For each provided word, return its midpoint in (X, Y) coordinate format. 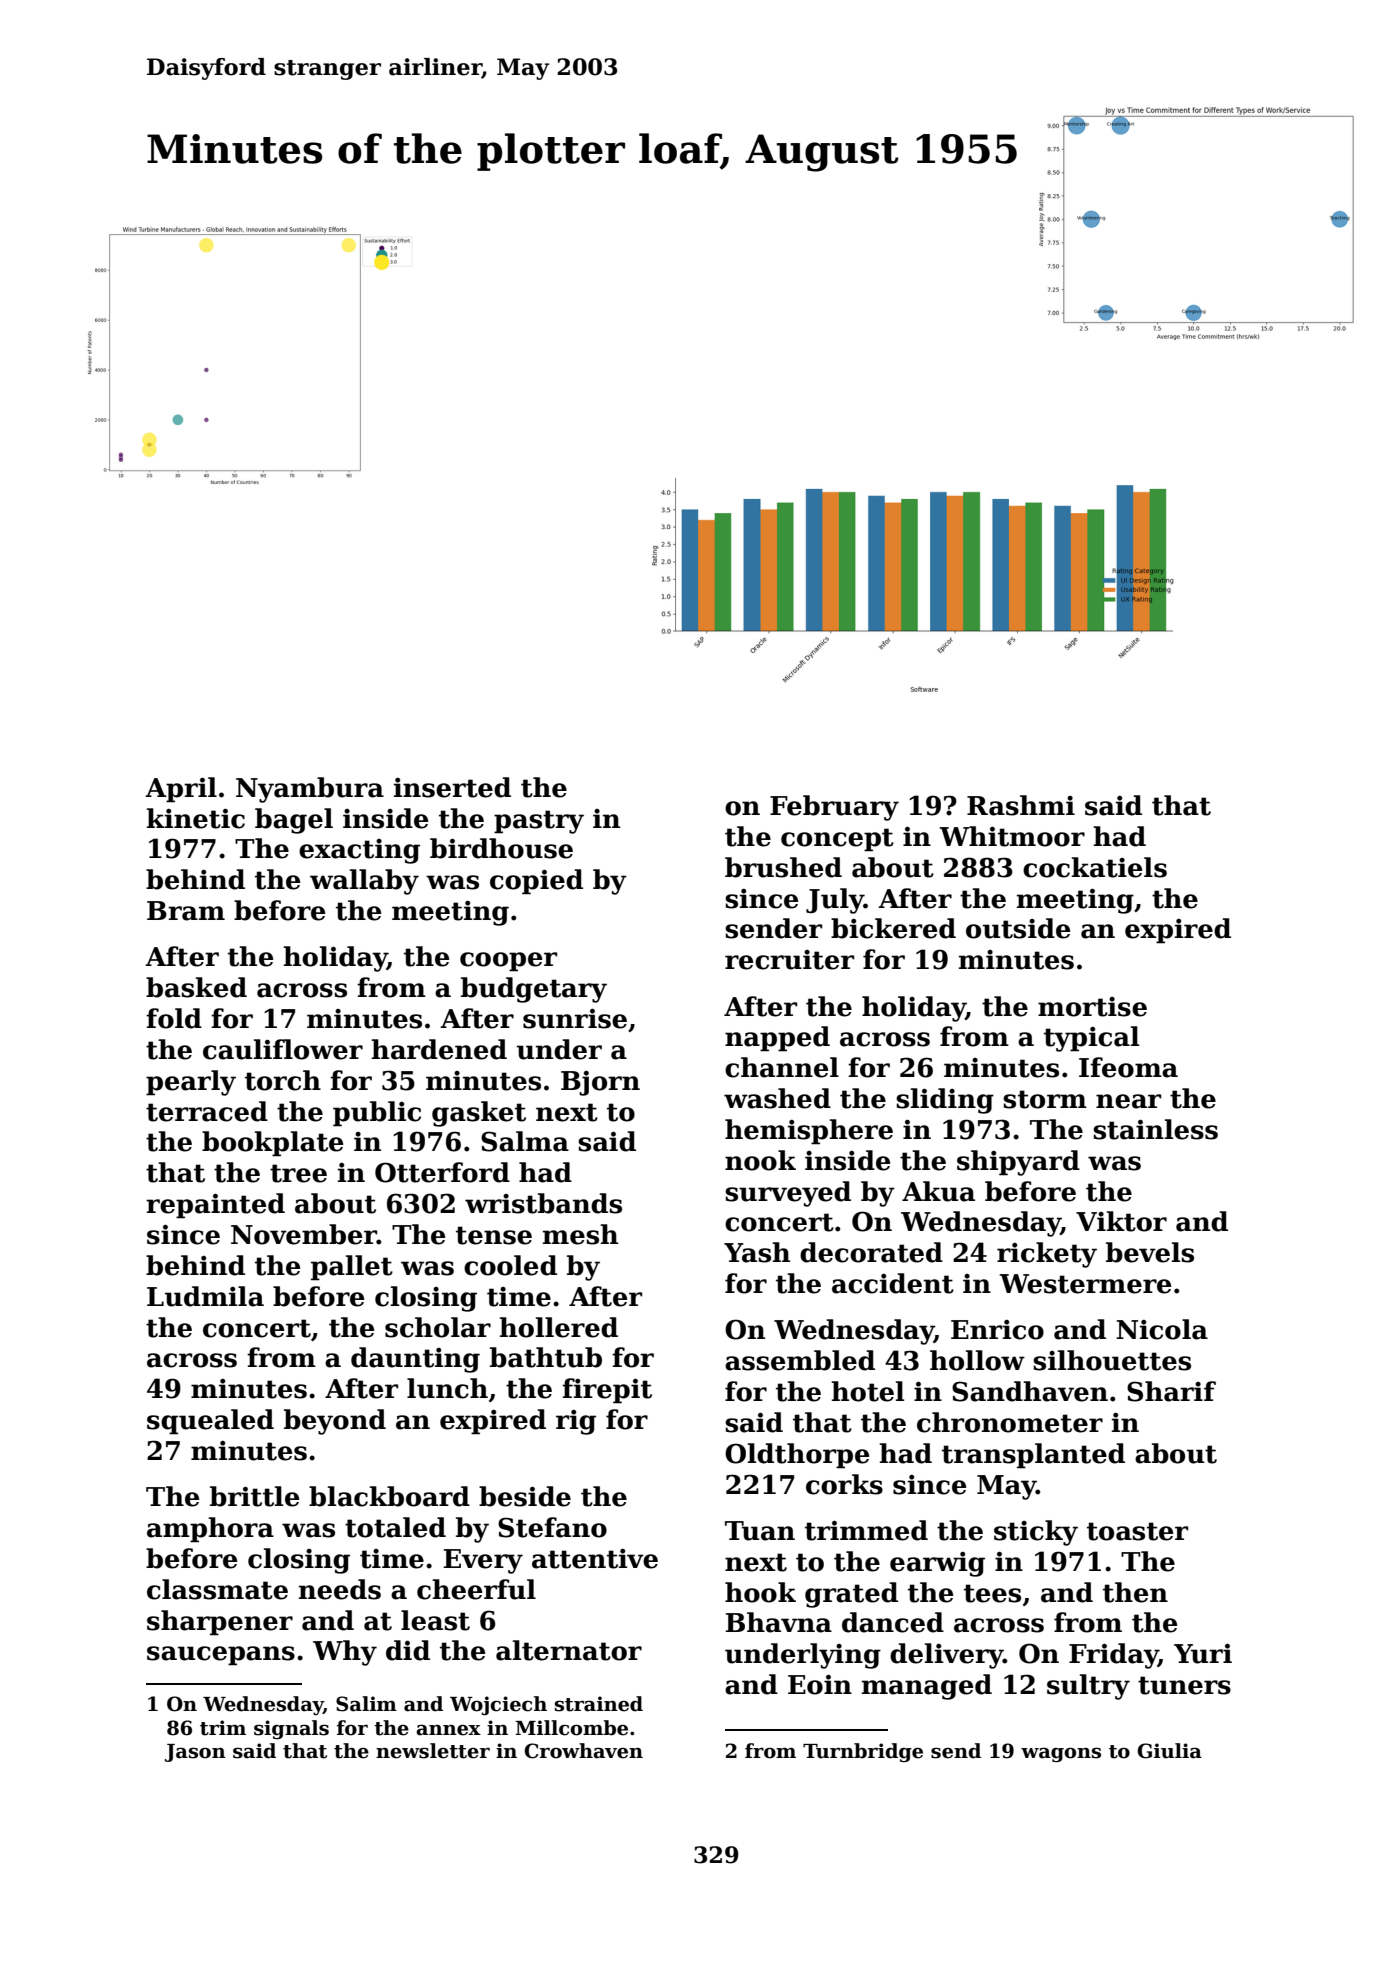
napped (777, 1039)
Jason (195, 1753)
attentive (595, 1559)
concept (837, 840)
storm (1045, 1099)
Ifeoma (1128, 1067)
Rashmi (1021, 805)
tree (298, 1173)
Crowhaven (583, 1751)
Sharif (1171, 1391)
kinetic (196, 818)
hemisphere (809, 1132)
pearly (191, 1083)
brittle (254, 1496)
